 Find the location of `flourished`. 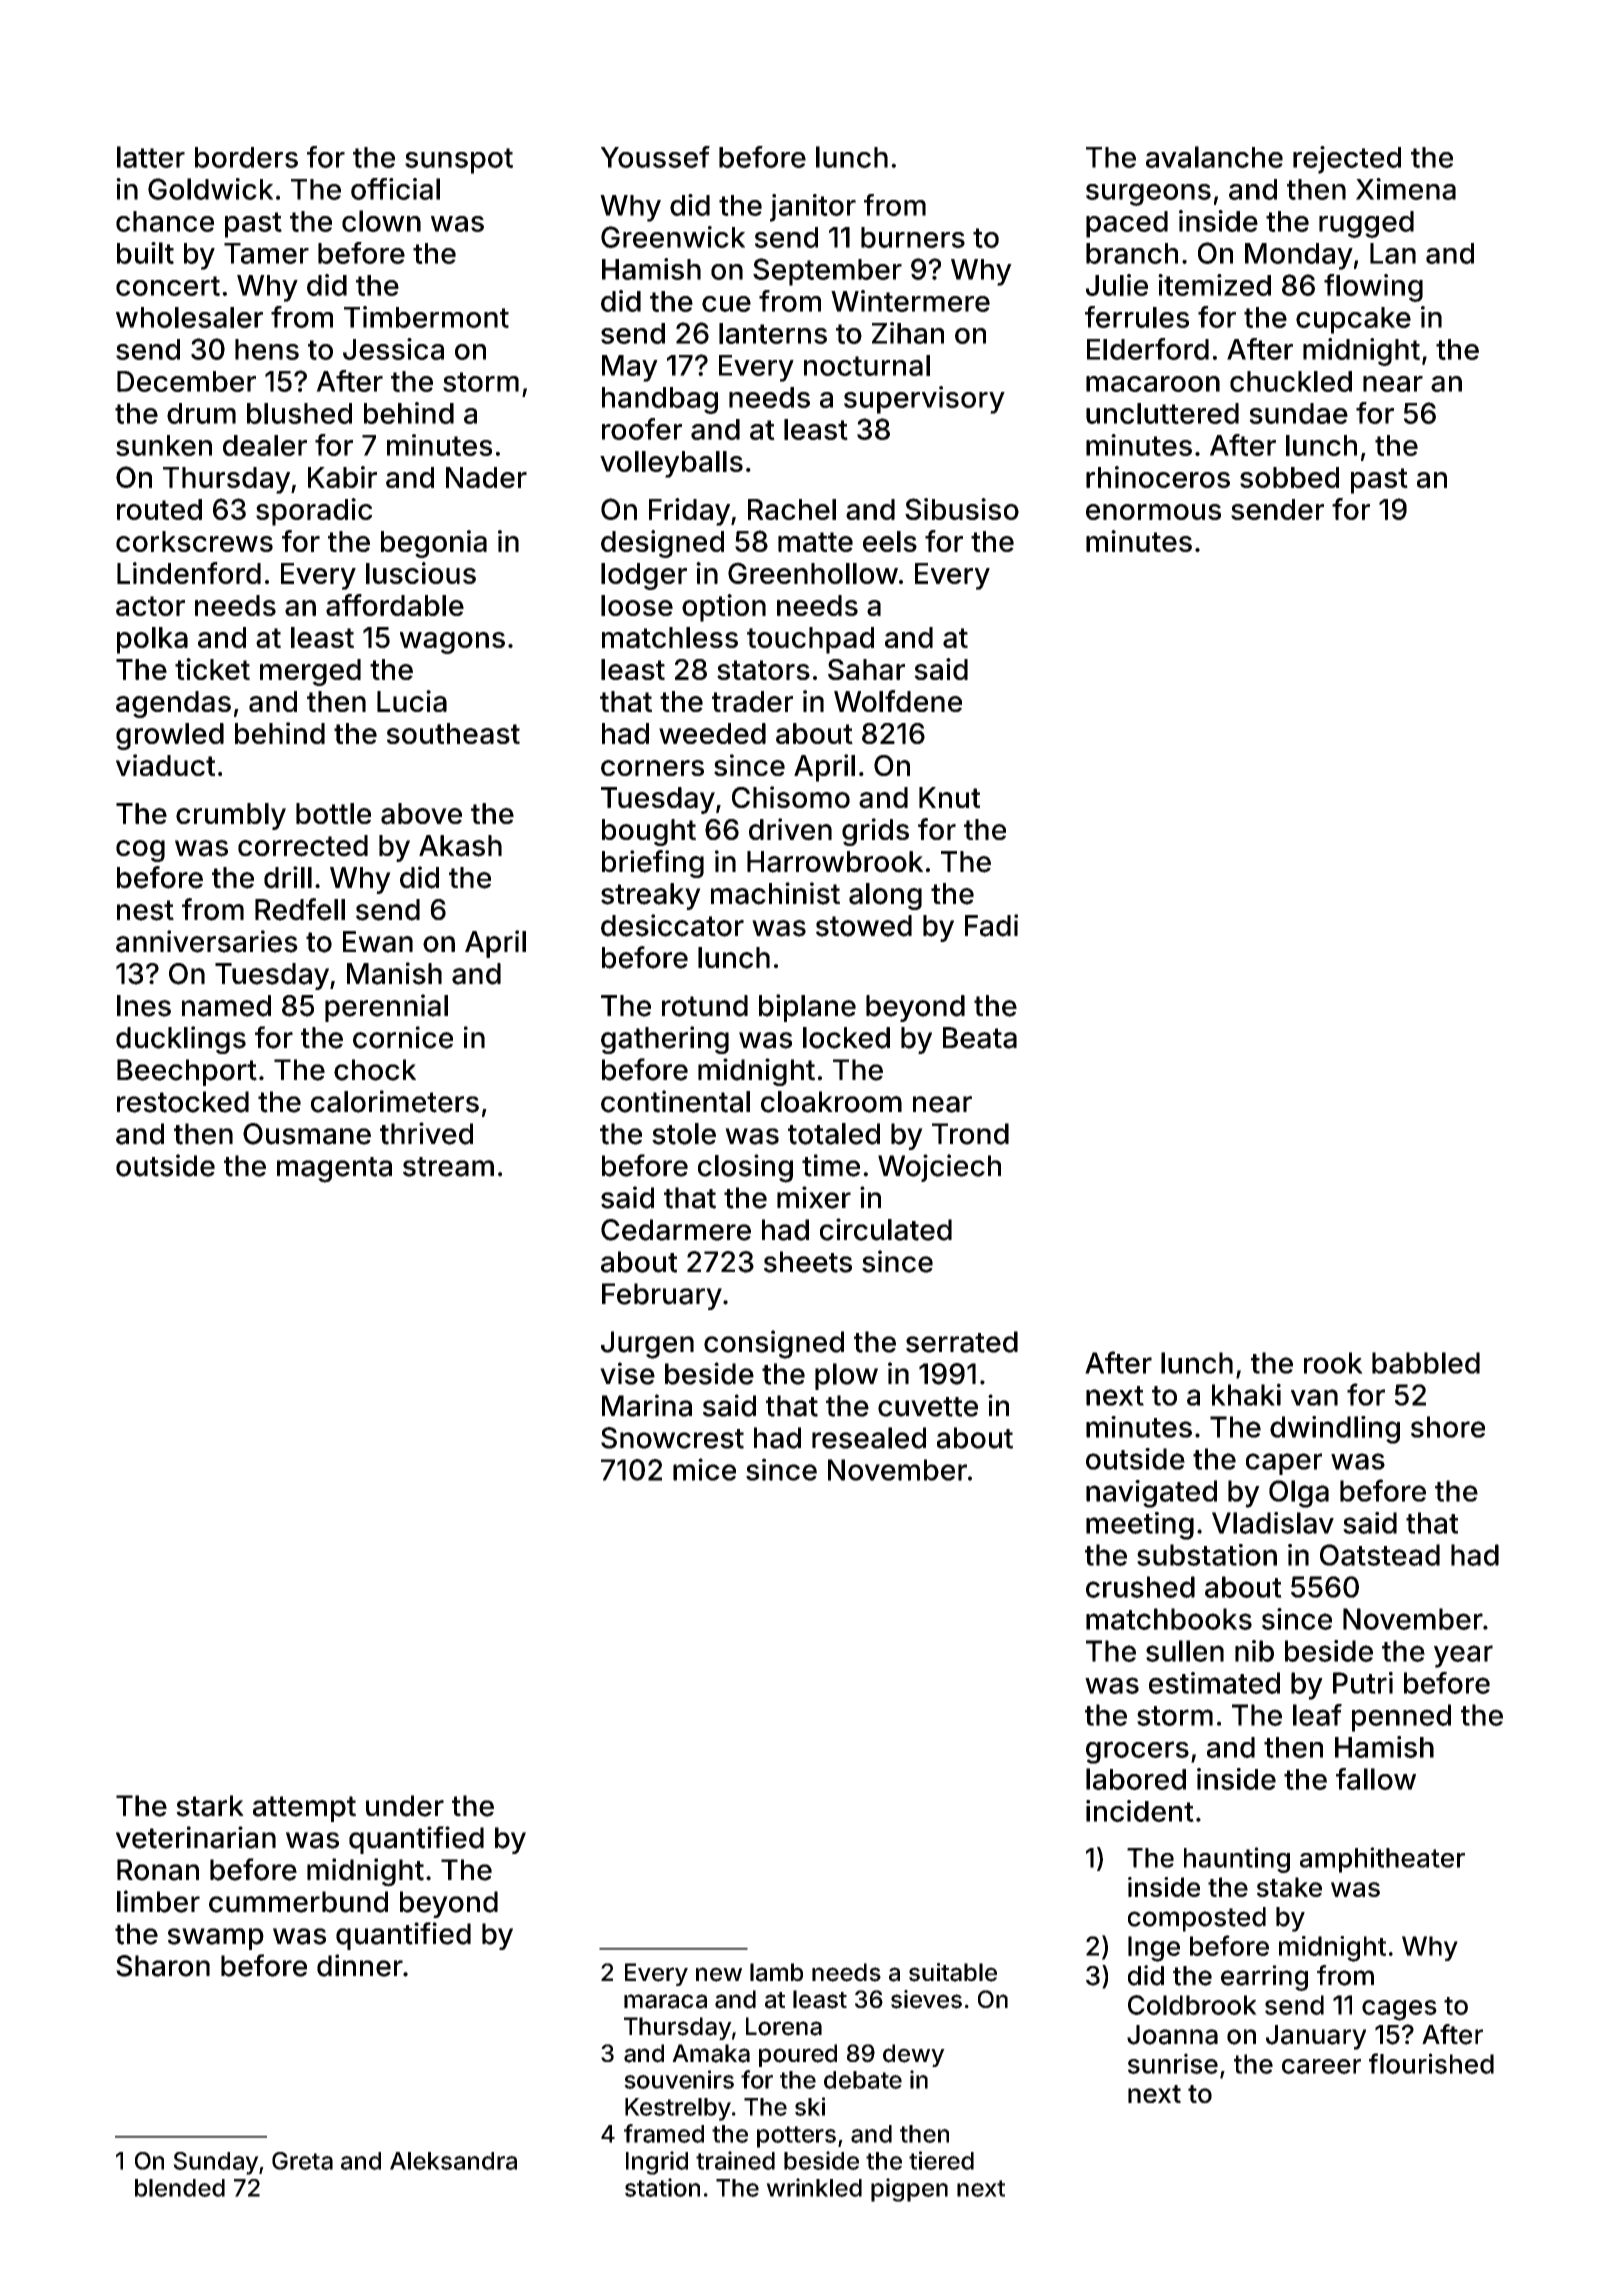

flourished is located at coordinates (1431, 2063).
